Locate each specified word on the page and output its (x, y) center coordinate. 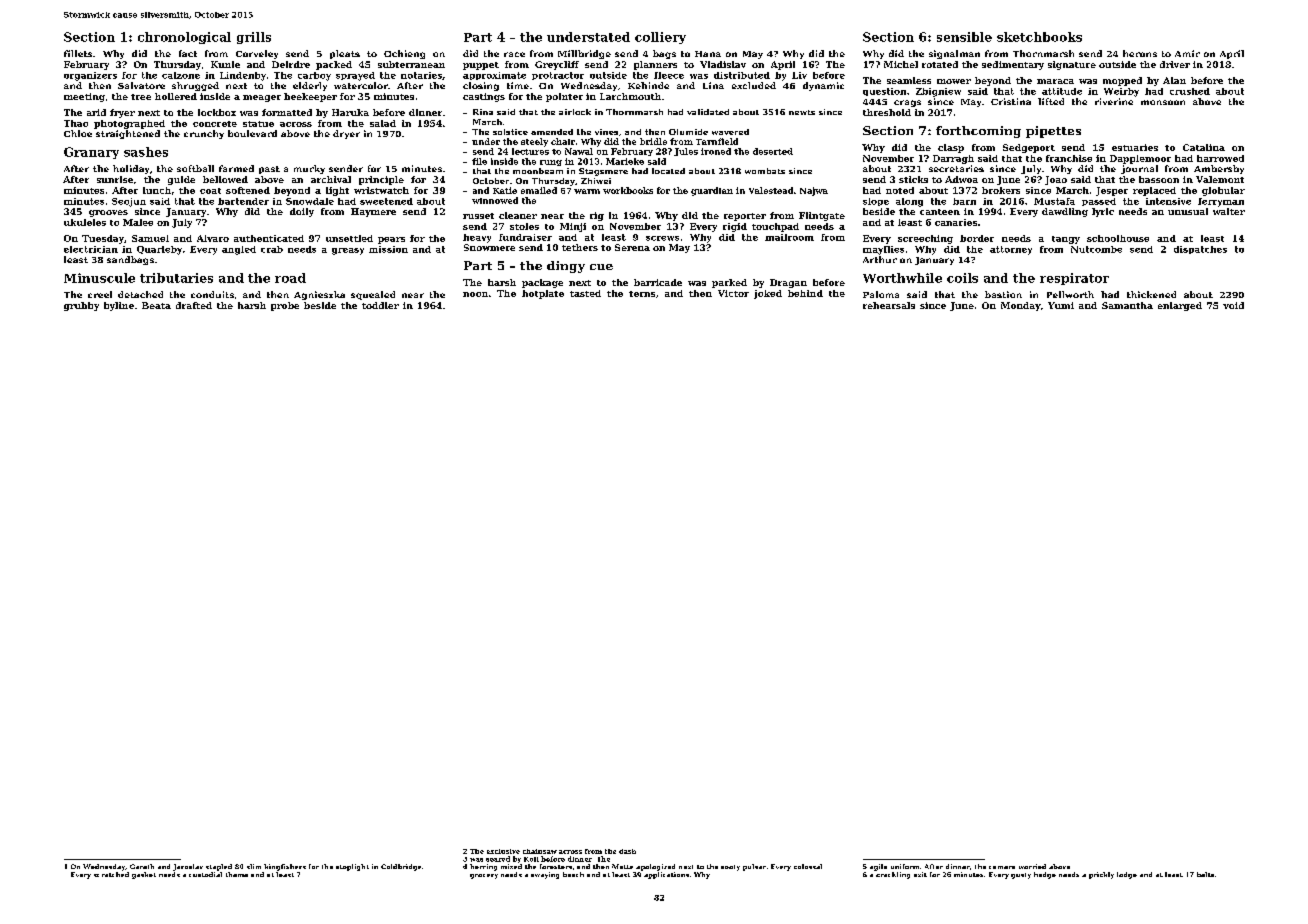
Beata (156, 305)
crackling (893, 875)
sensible (964, 37)
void (1233, 305)
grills (254, 38)
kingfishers (285, 867)
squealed (373, 295)
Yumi (1061, 305)
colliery (660, 38)
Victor (733, 293)
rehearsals (889, 305)
